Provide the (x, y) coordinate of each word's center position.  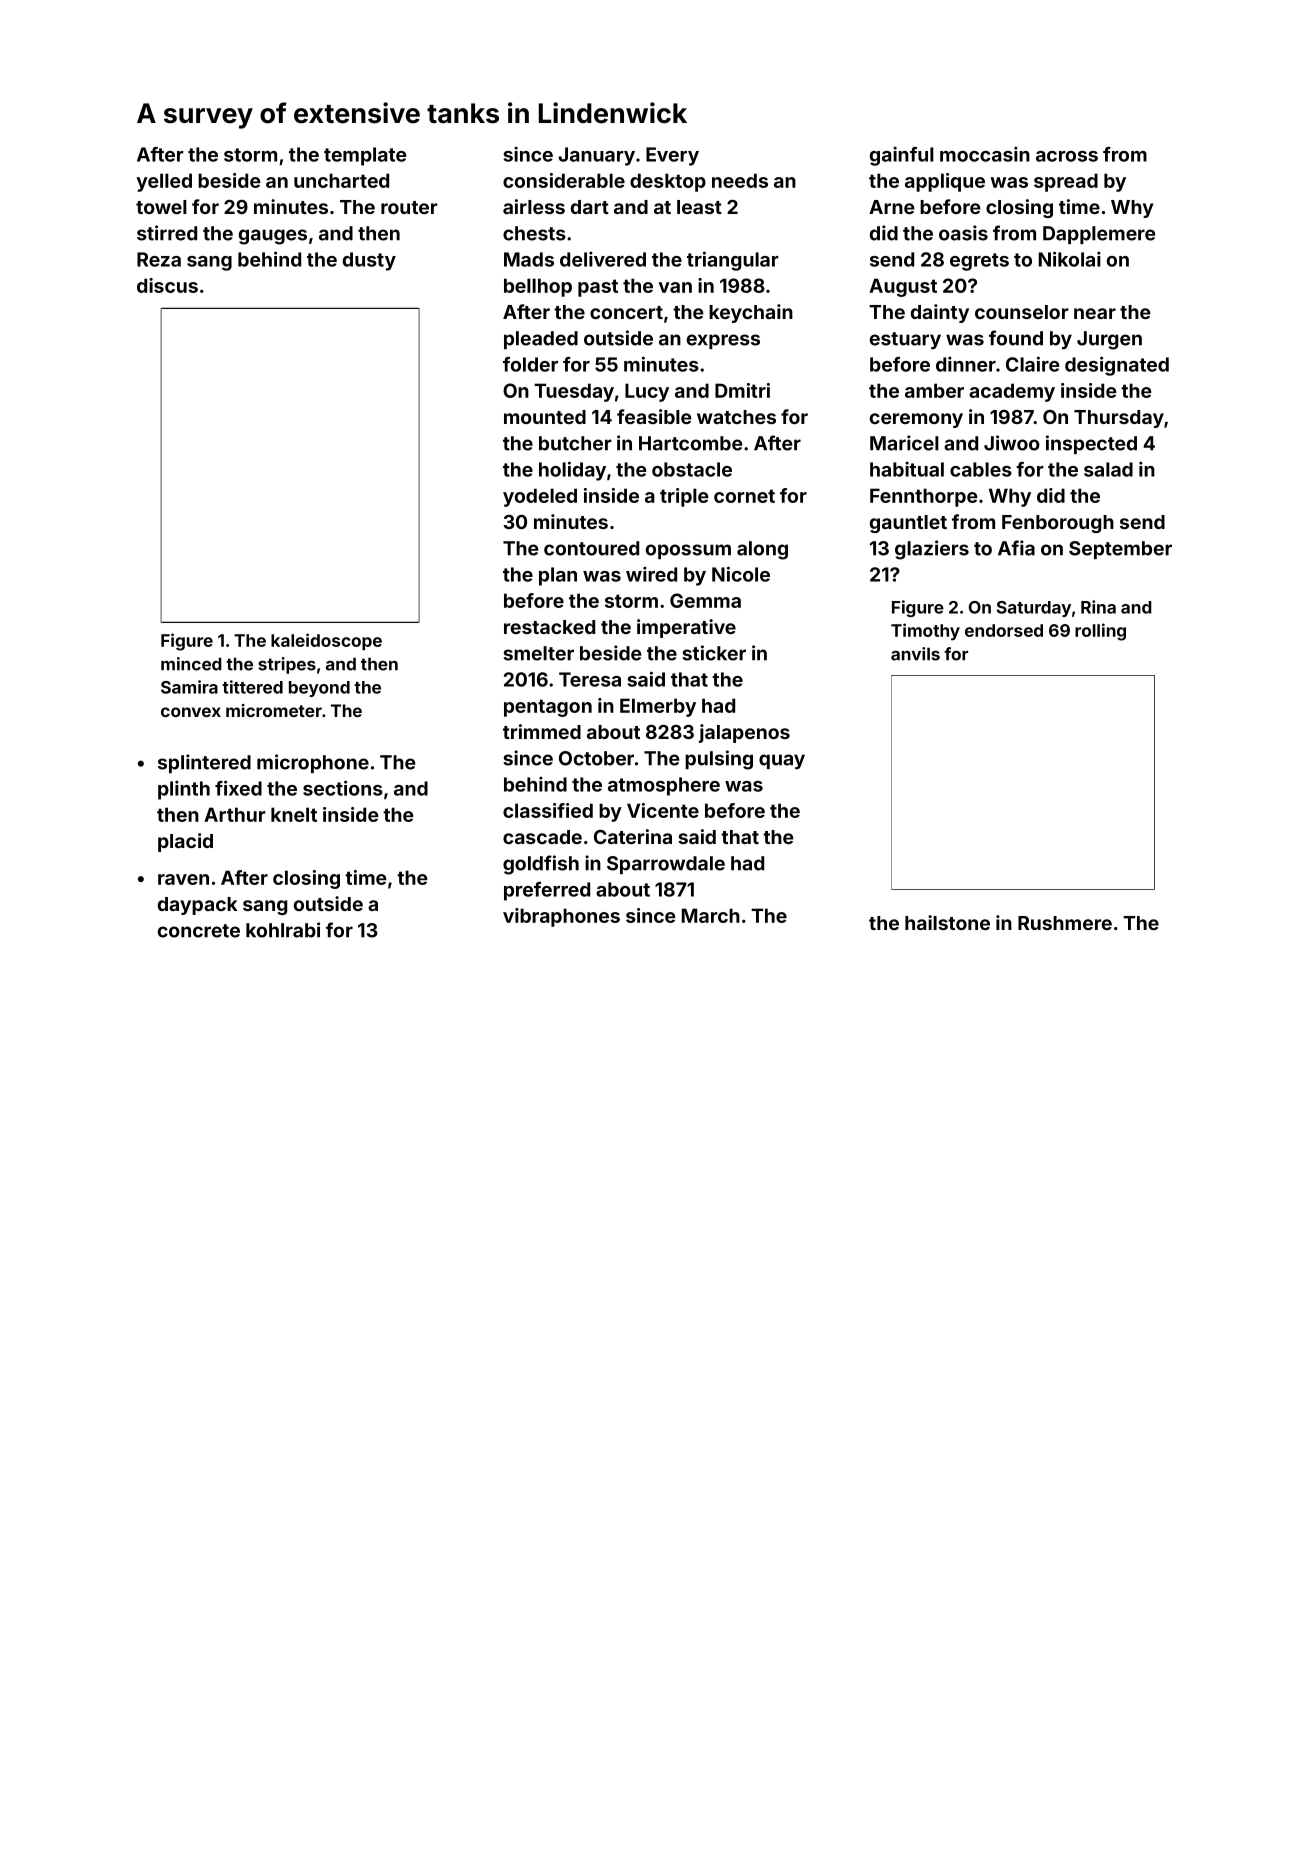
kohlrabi (283, 930)
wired (651, 574)
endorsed (1004, 630)
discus (167, 285)
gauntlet (908, 524)
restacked (549, 627)
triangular (733, 261)
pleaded (541, 340)
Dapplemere (1099, 235)
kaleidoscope (326, 642)
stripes (287, 665)
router (409, 207)
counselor (1022, 312)
